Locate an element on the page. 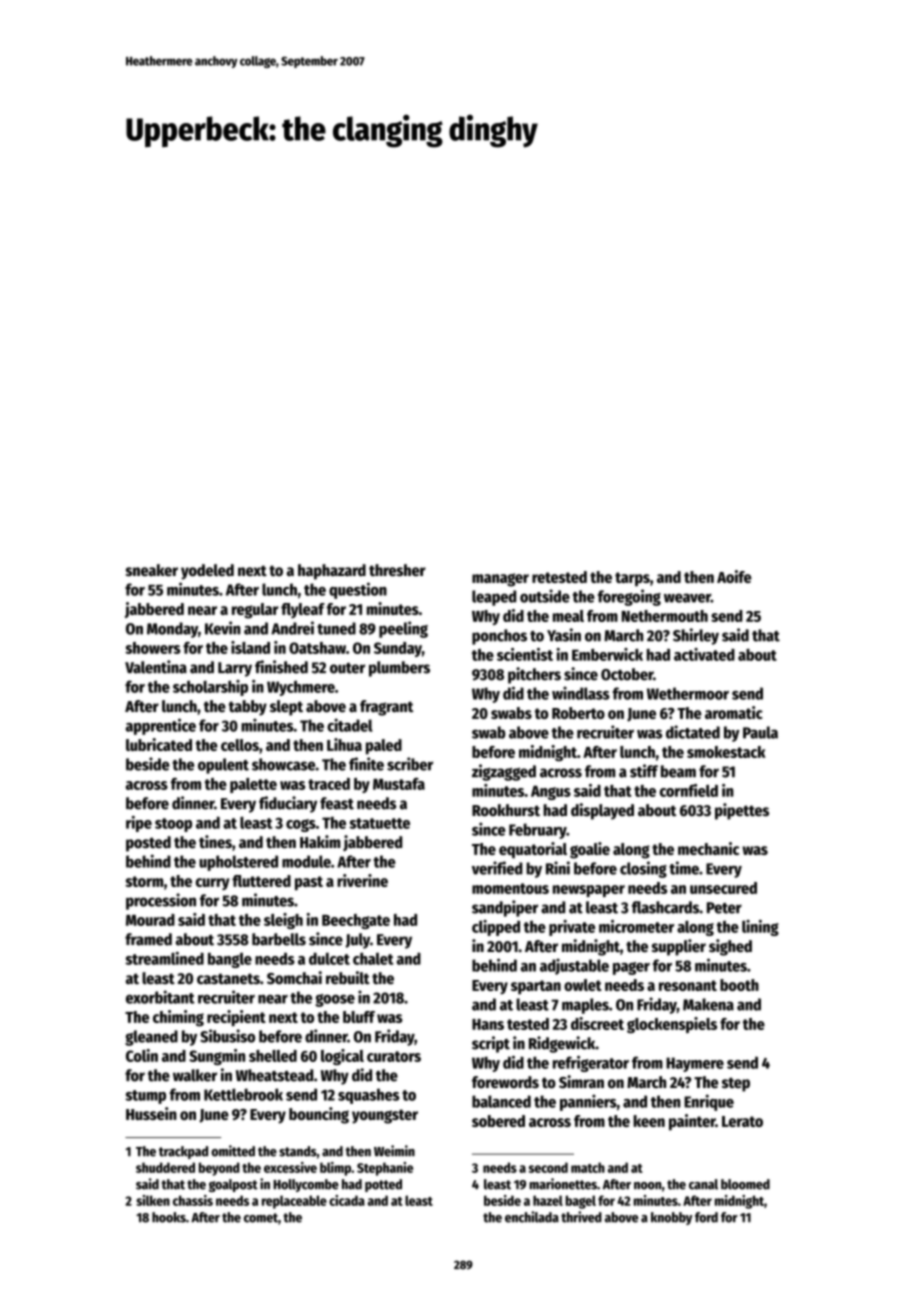 This image has height=1316, width=908. zigzagged is located at coordinates (504, 772).
